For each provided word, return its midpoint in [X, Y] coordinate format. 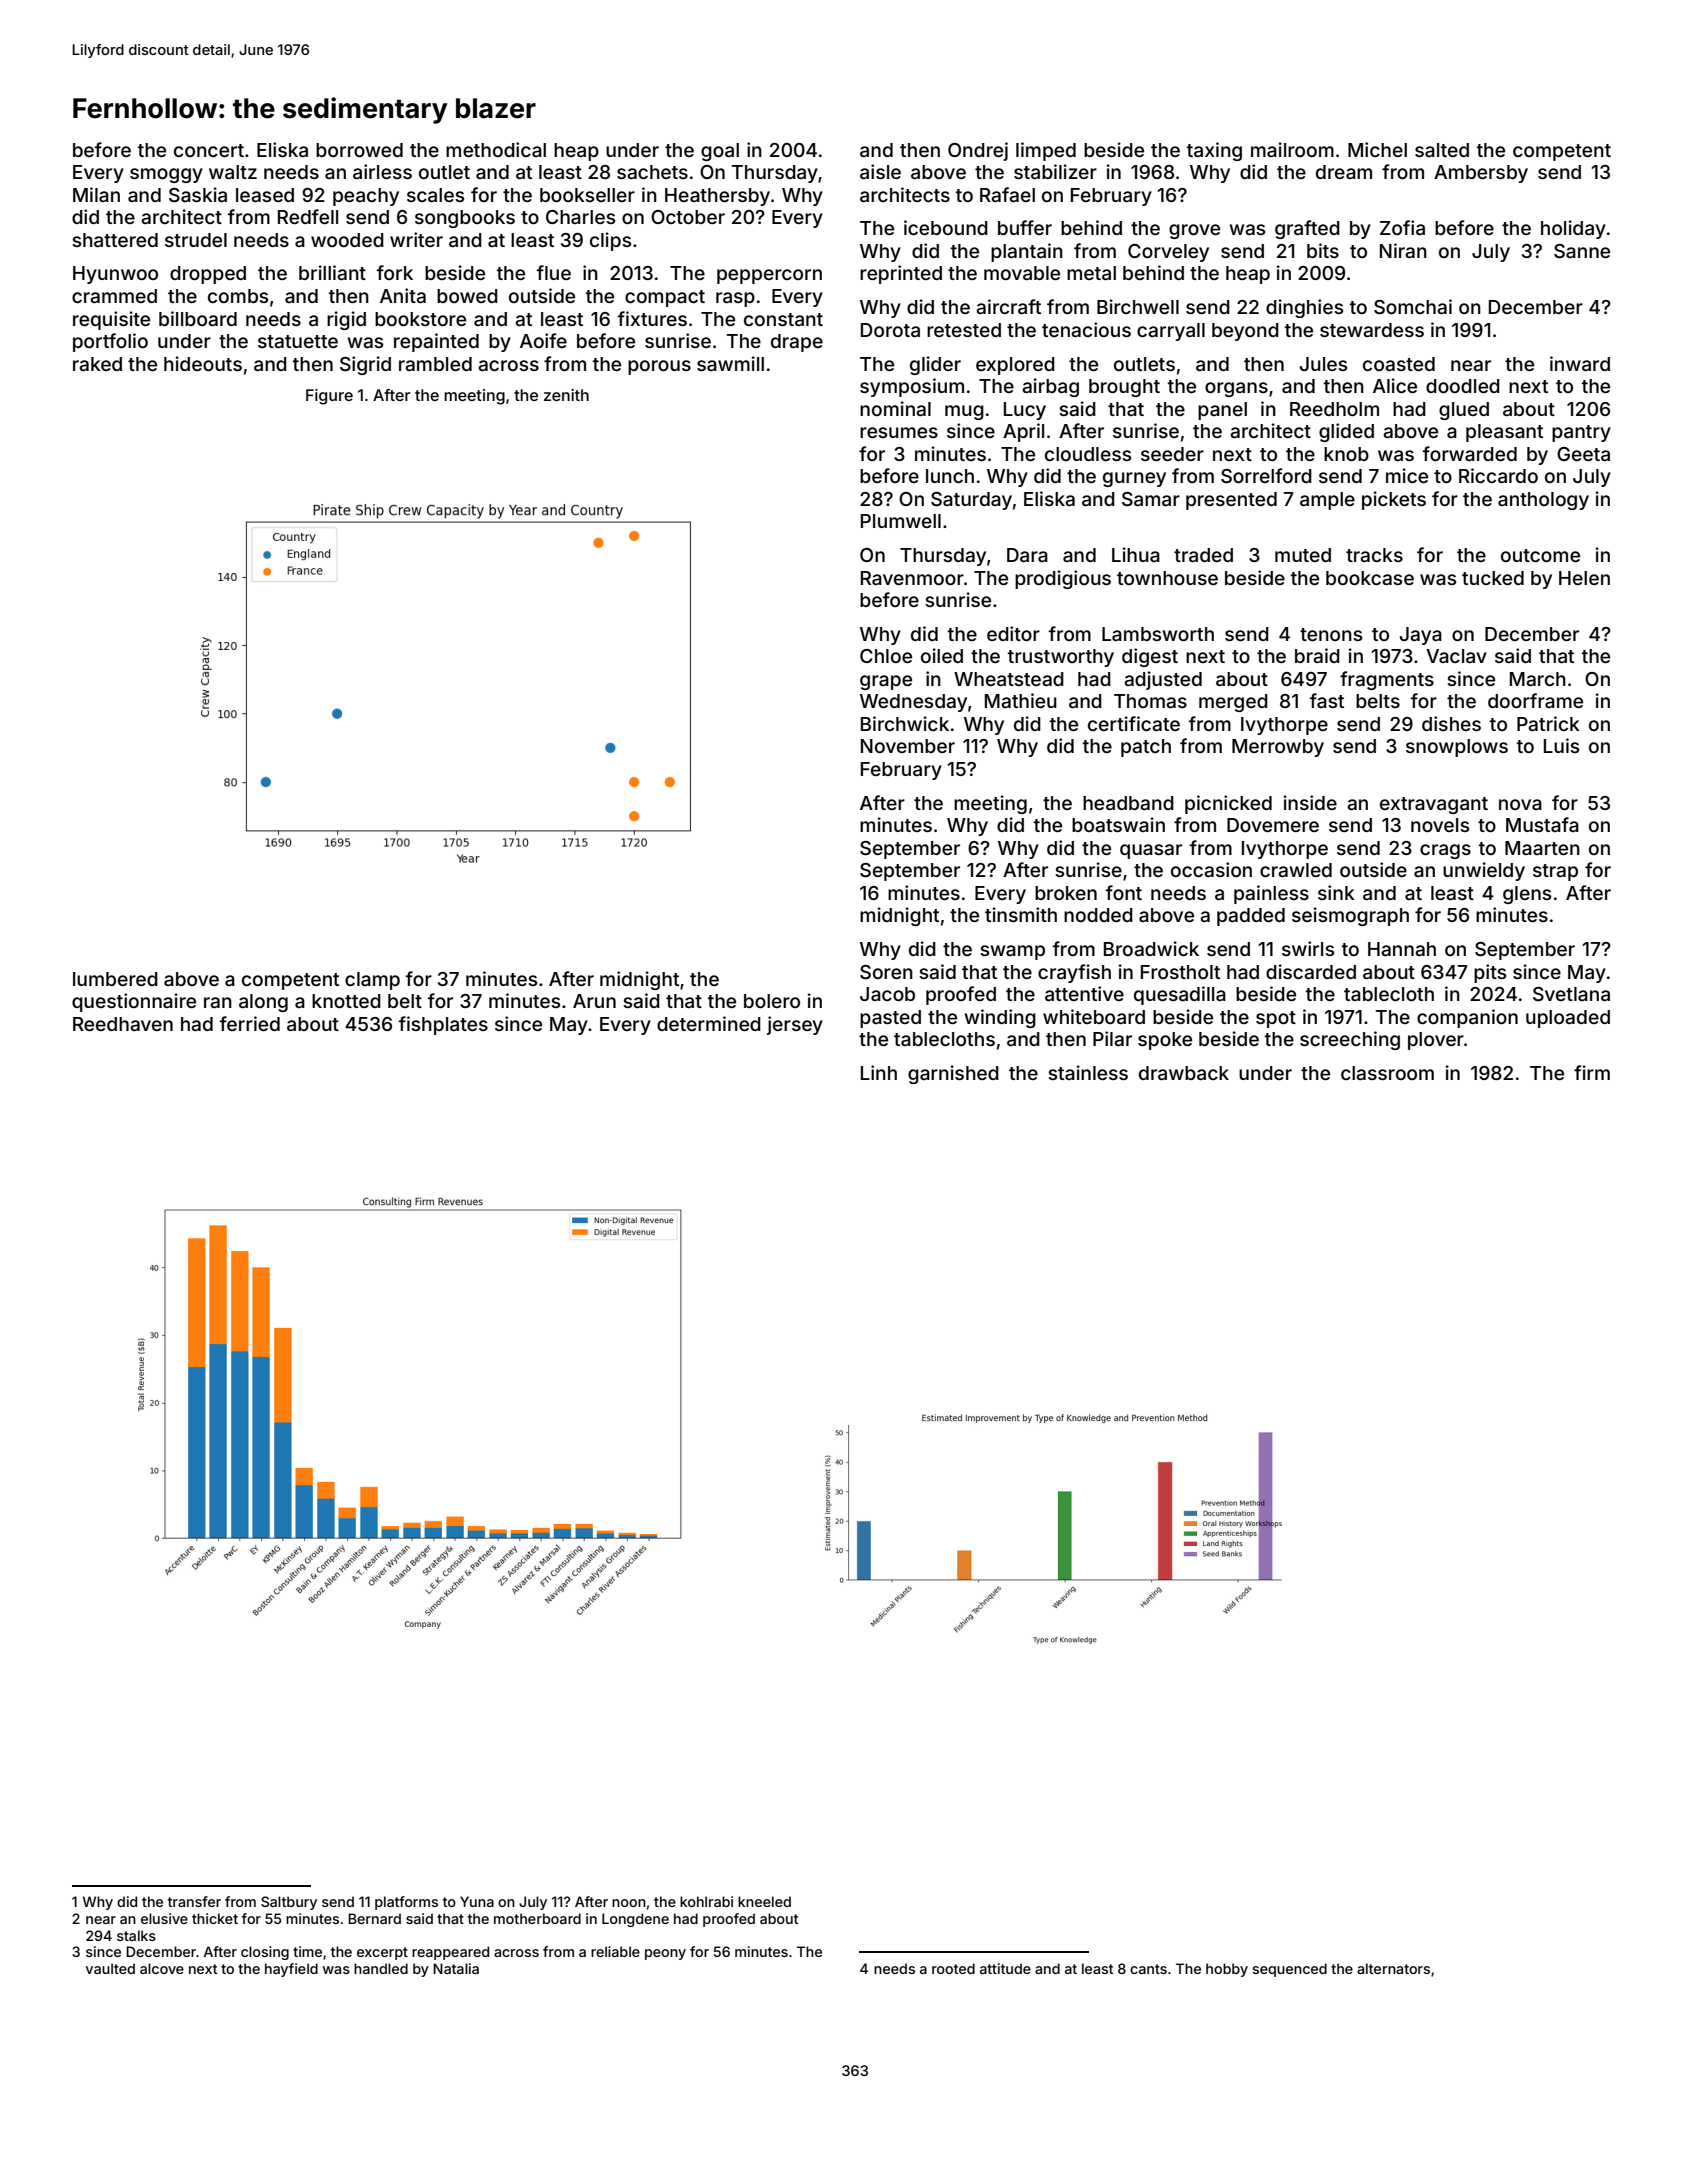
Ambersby [1481, 174]
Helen [1584, 578]
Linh [879, 1072]
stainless [1088, 1072]
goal [720, 152]
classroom [1387, 1073]
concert [209, 150]
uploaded [1568, 1019]
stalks [136, 1935]
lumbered [115, 979]
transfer [194, 1901]
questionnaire [134, 1002]
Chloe [886, 656]
